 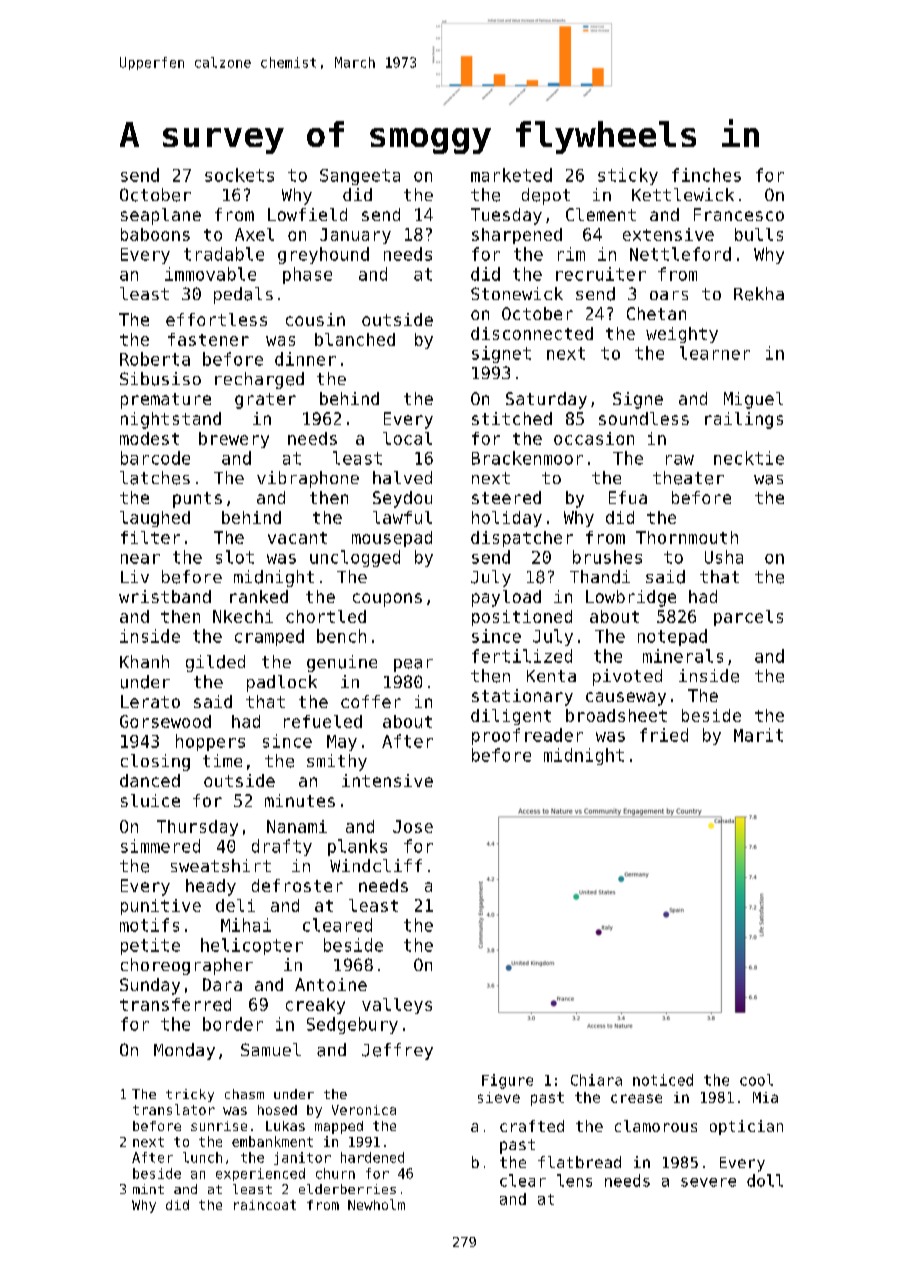 What do you see at coordinates (150, 701) in the image?
I see `Lerato` at bounding box center [150, 701].
